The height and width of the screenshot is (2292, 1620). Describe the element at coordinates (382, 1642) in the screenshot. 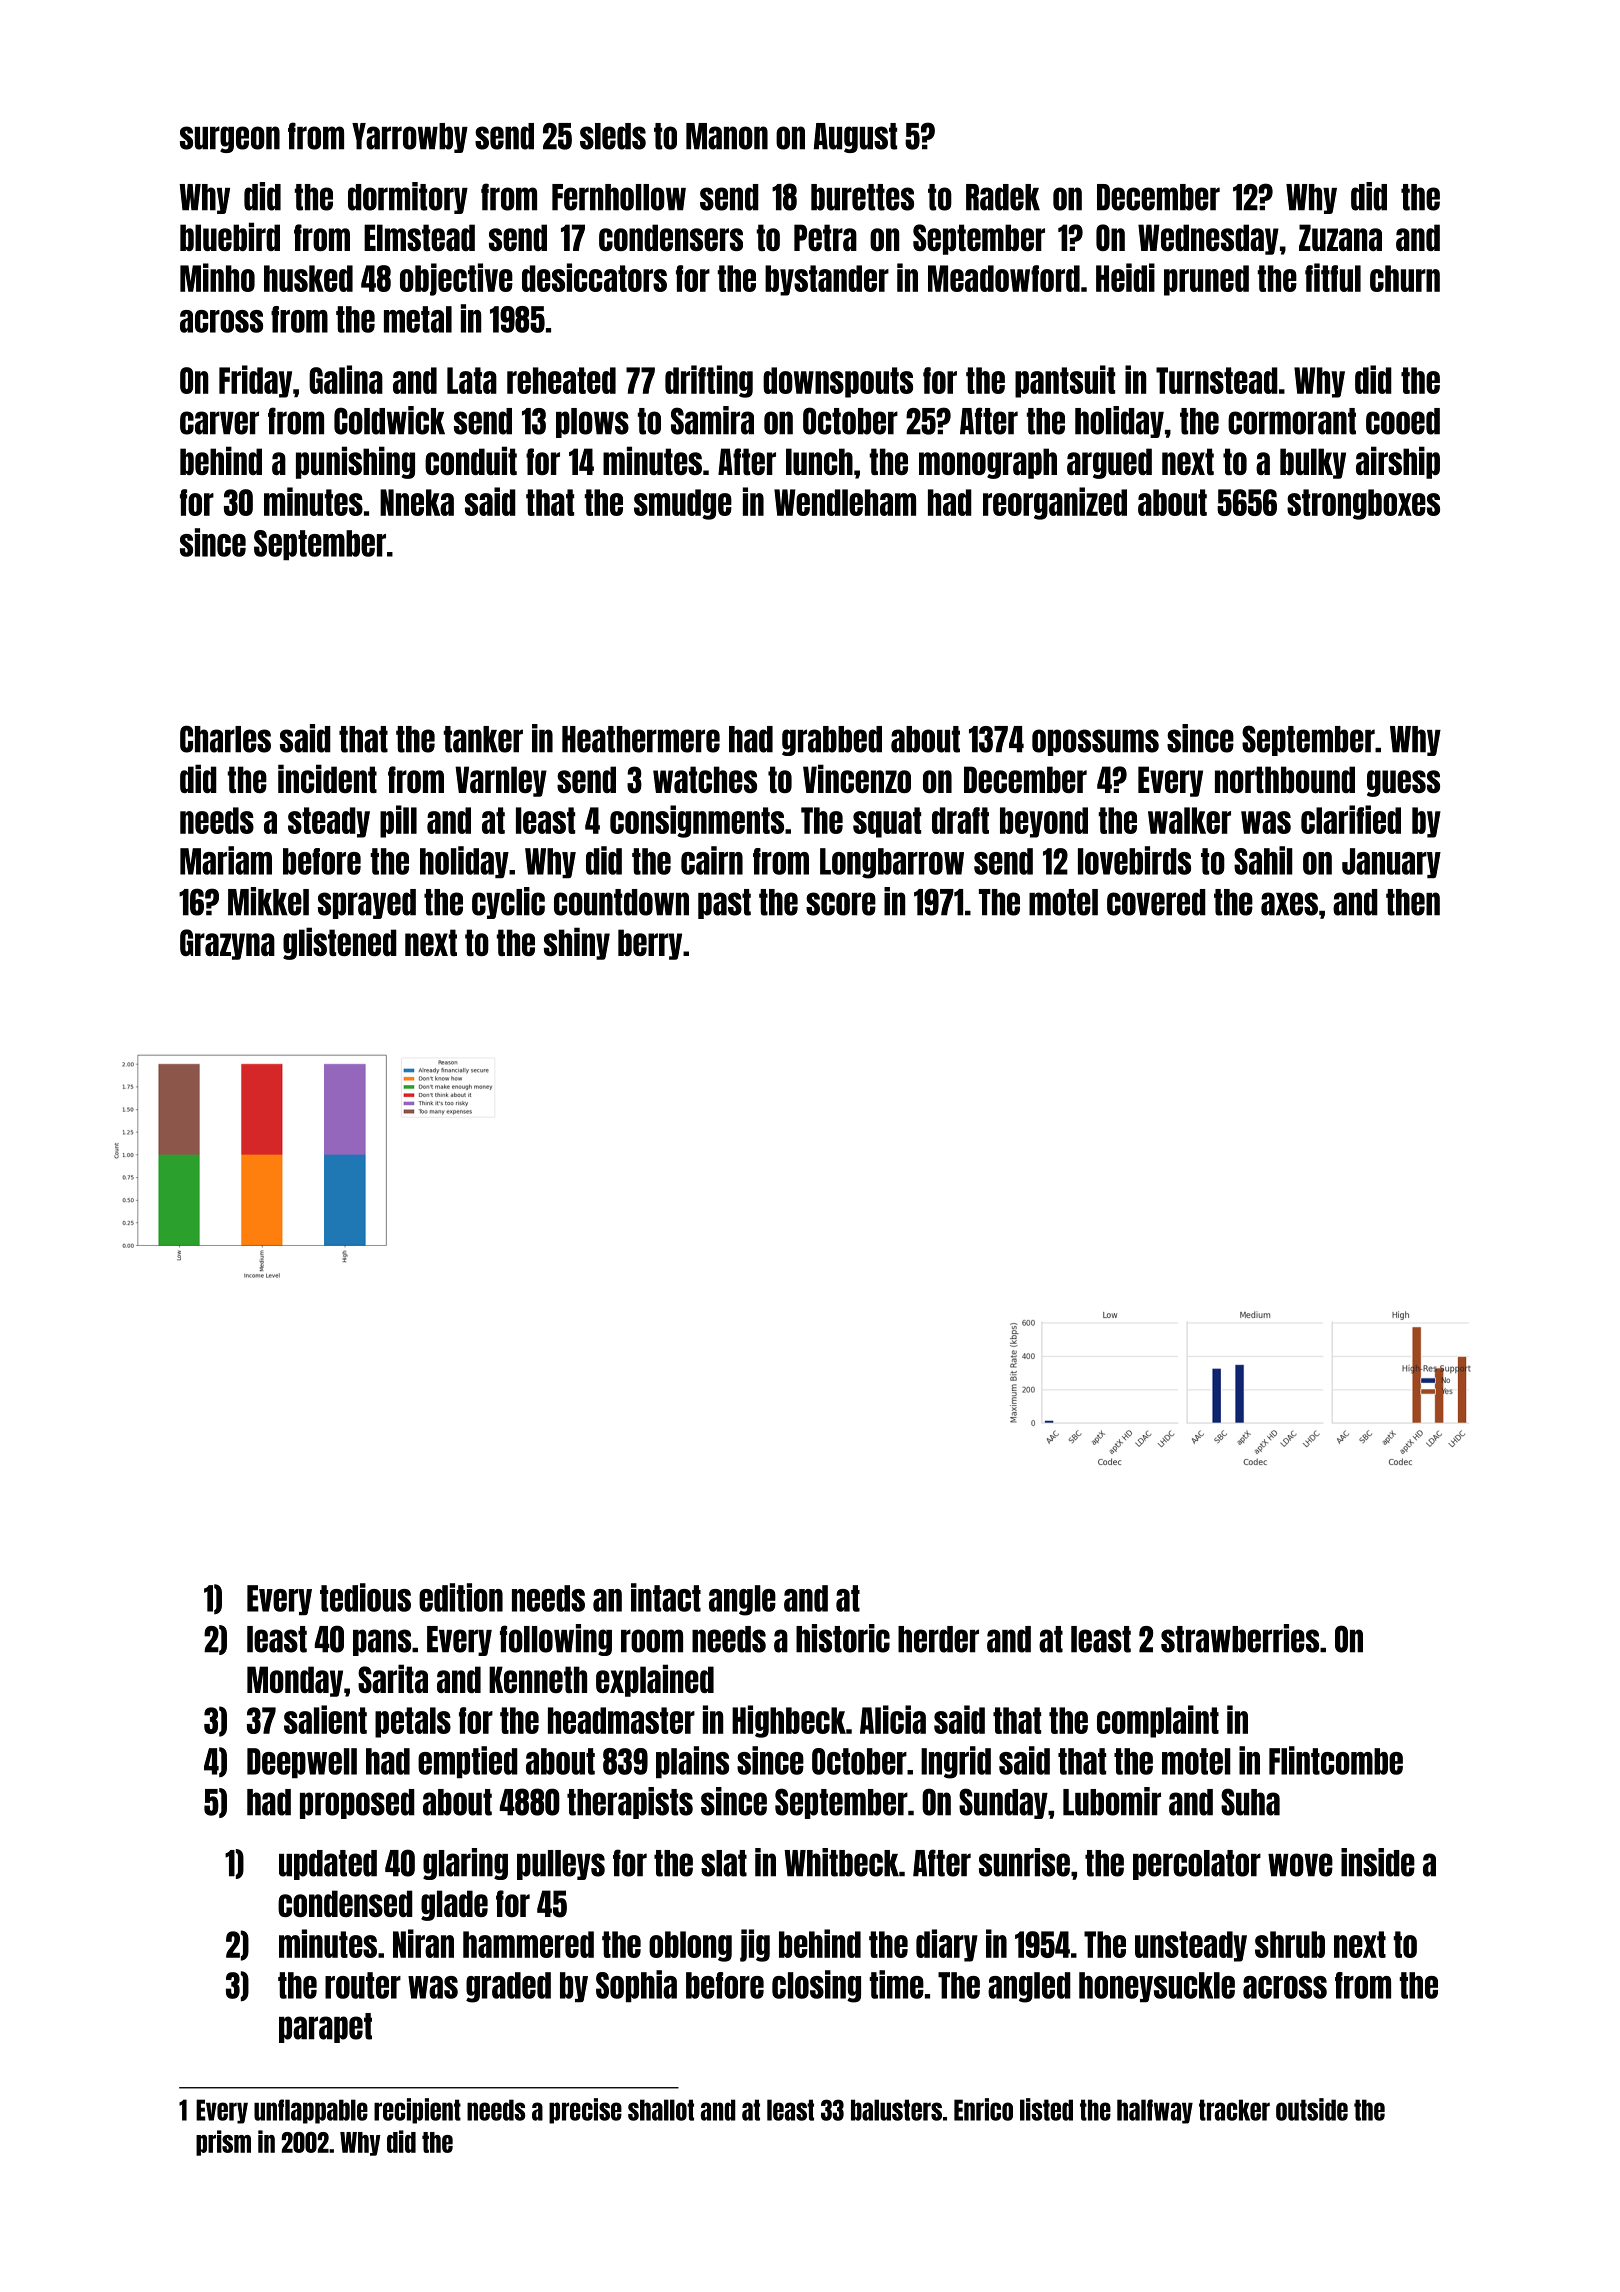

I see `pans` at that location.
